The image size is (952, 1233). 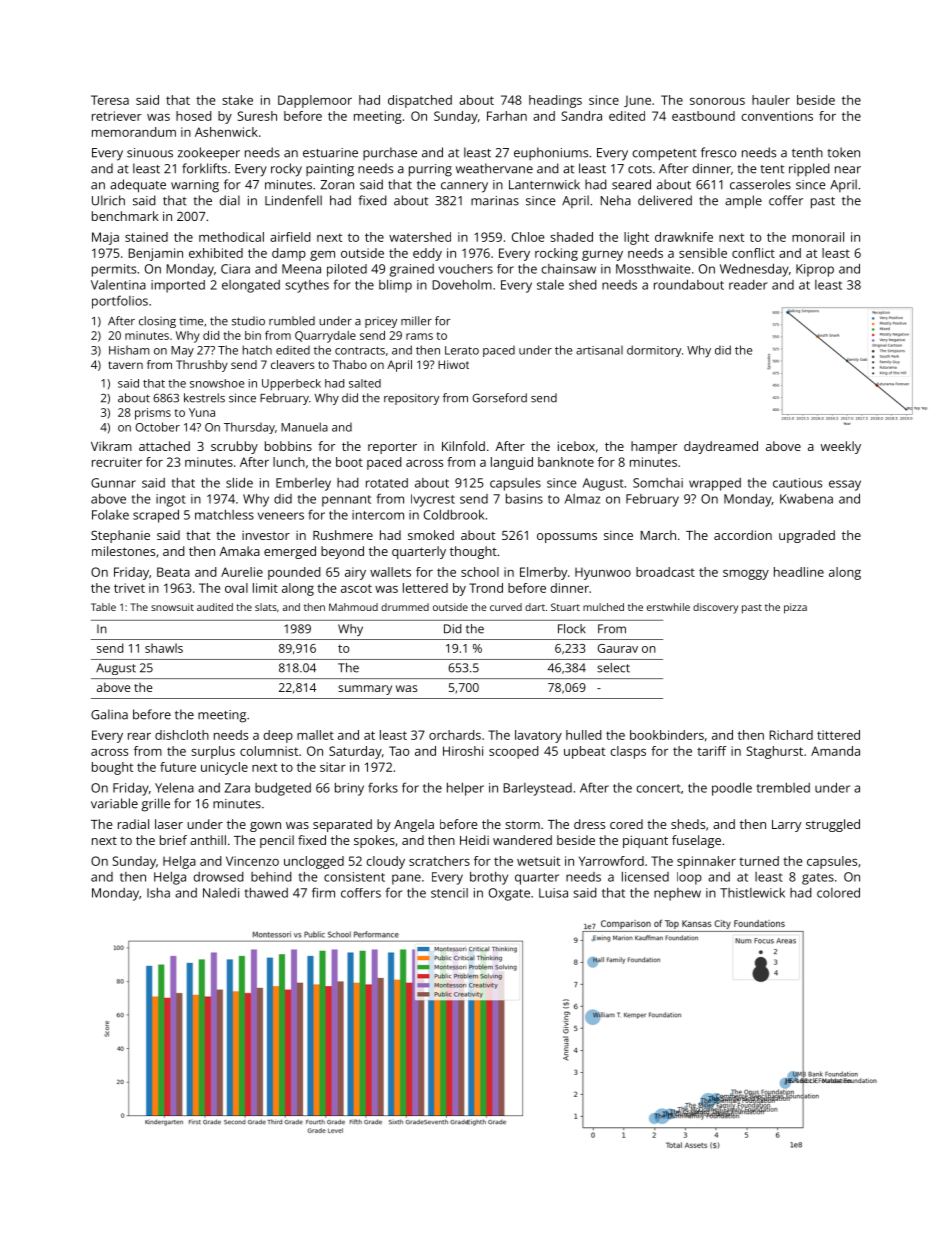 I want to click on nephew, so click(x=677, y=894).
